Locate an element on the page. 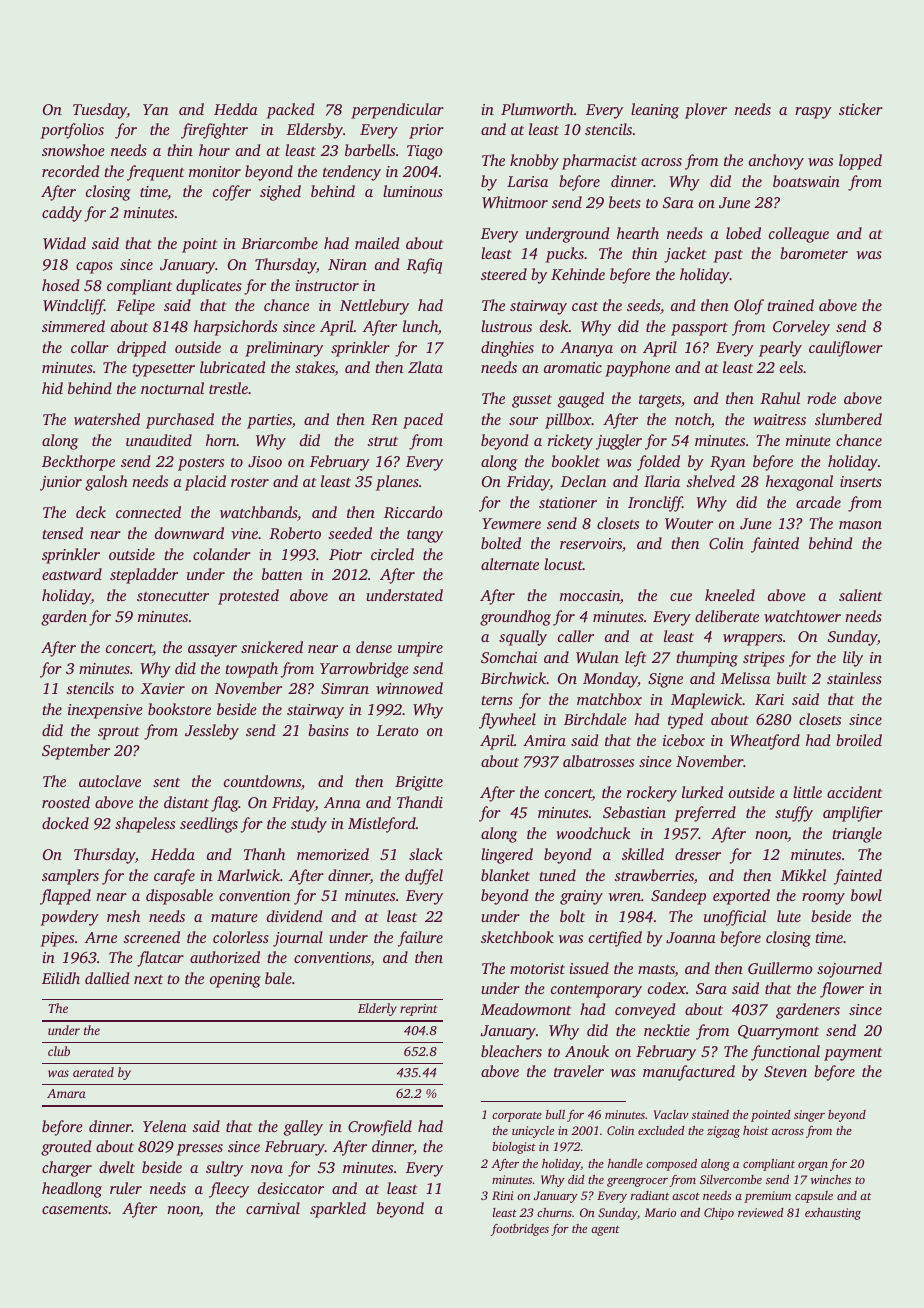 The width and height of the page is (924, 1308). footbridges is located at coordinates (520, 1230).
